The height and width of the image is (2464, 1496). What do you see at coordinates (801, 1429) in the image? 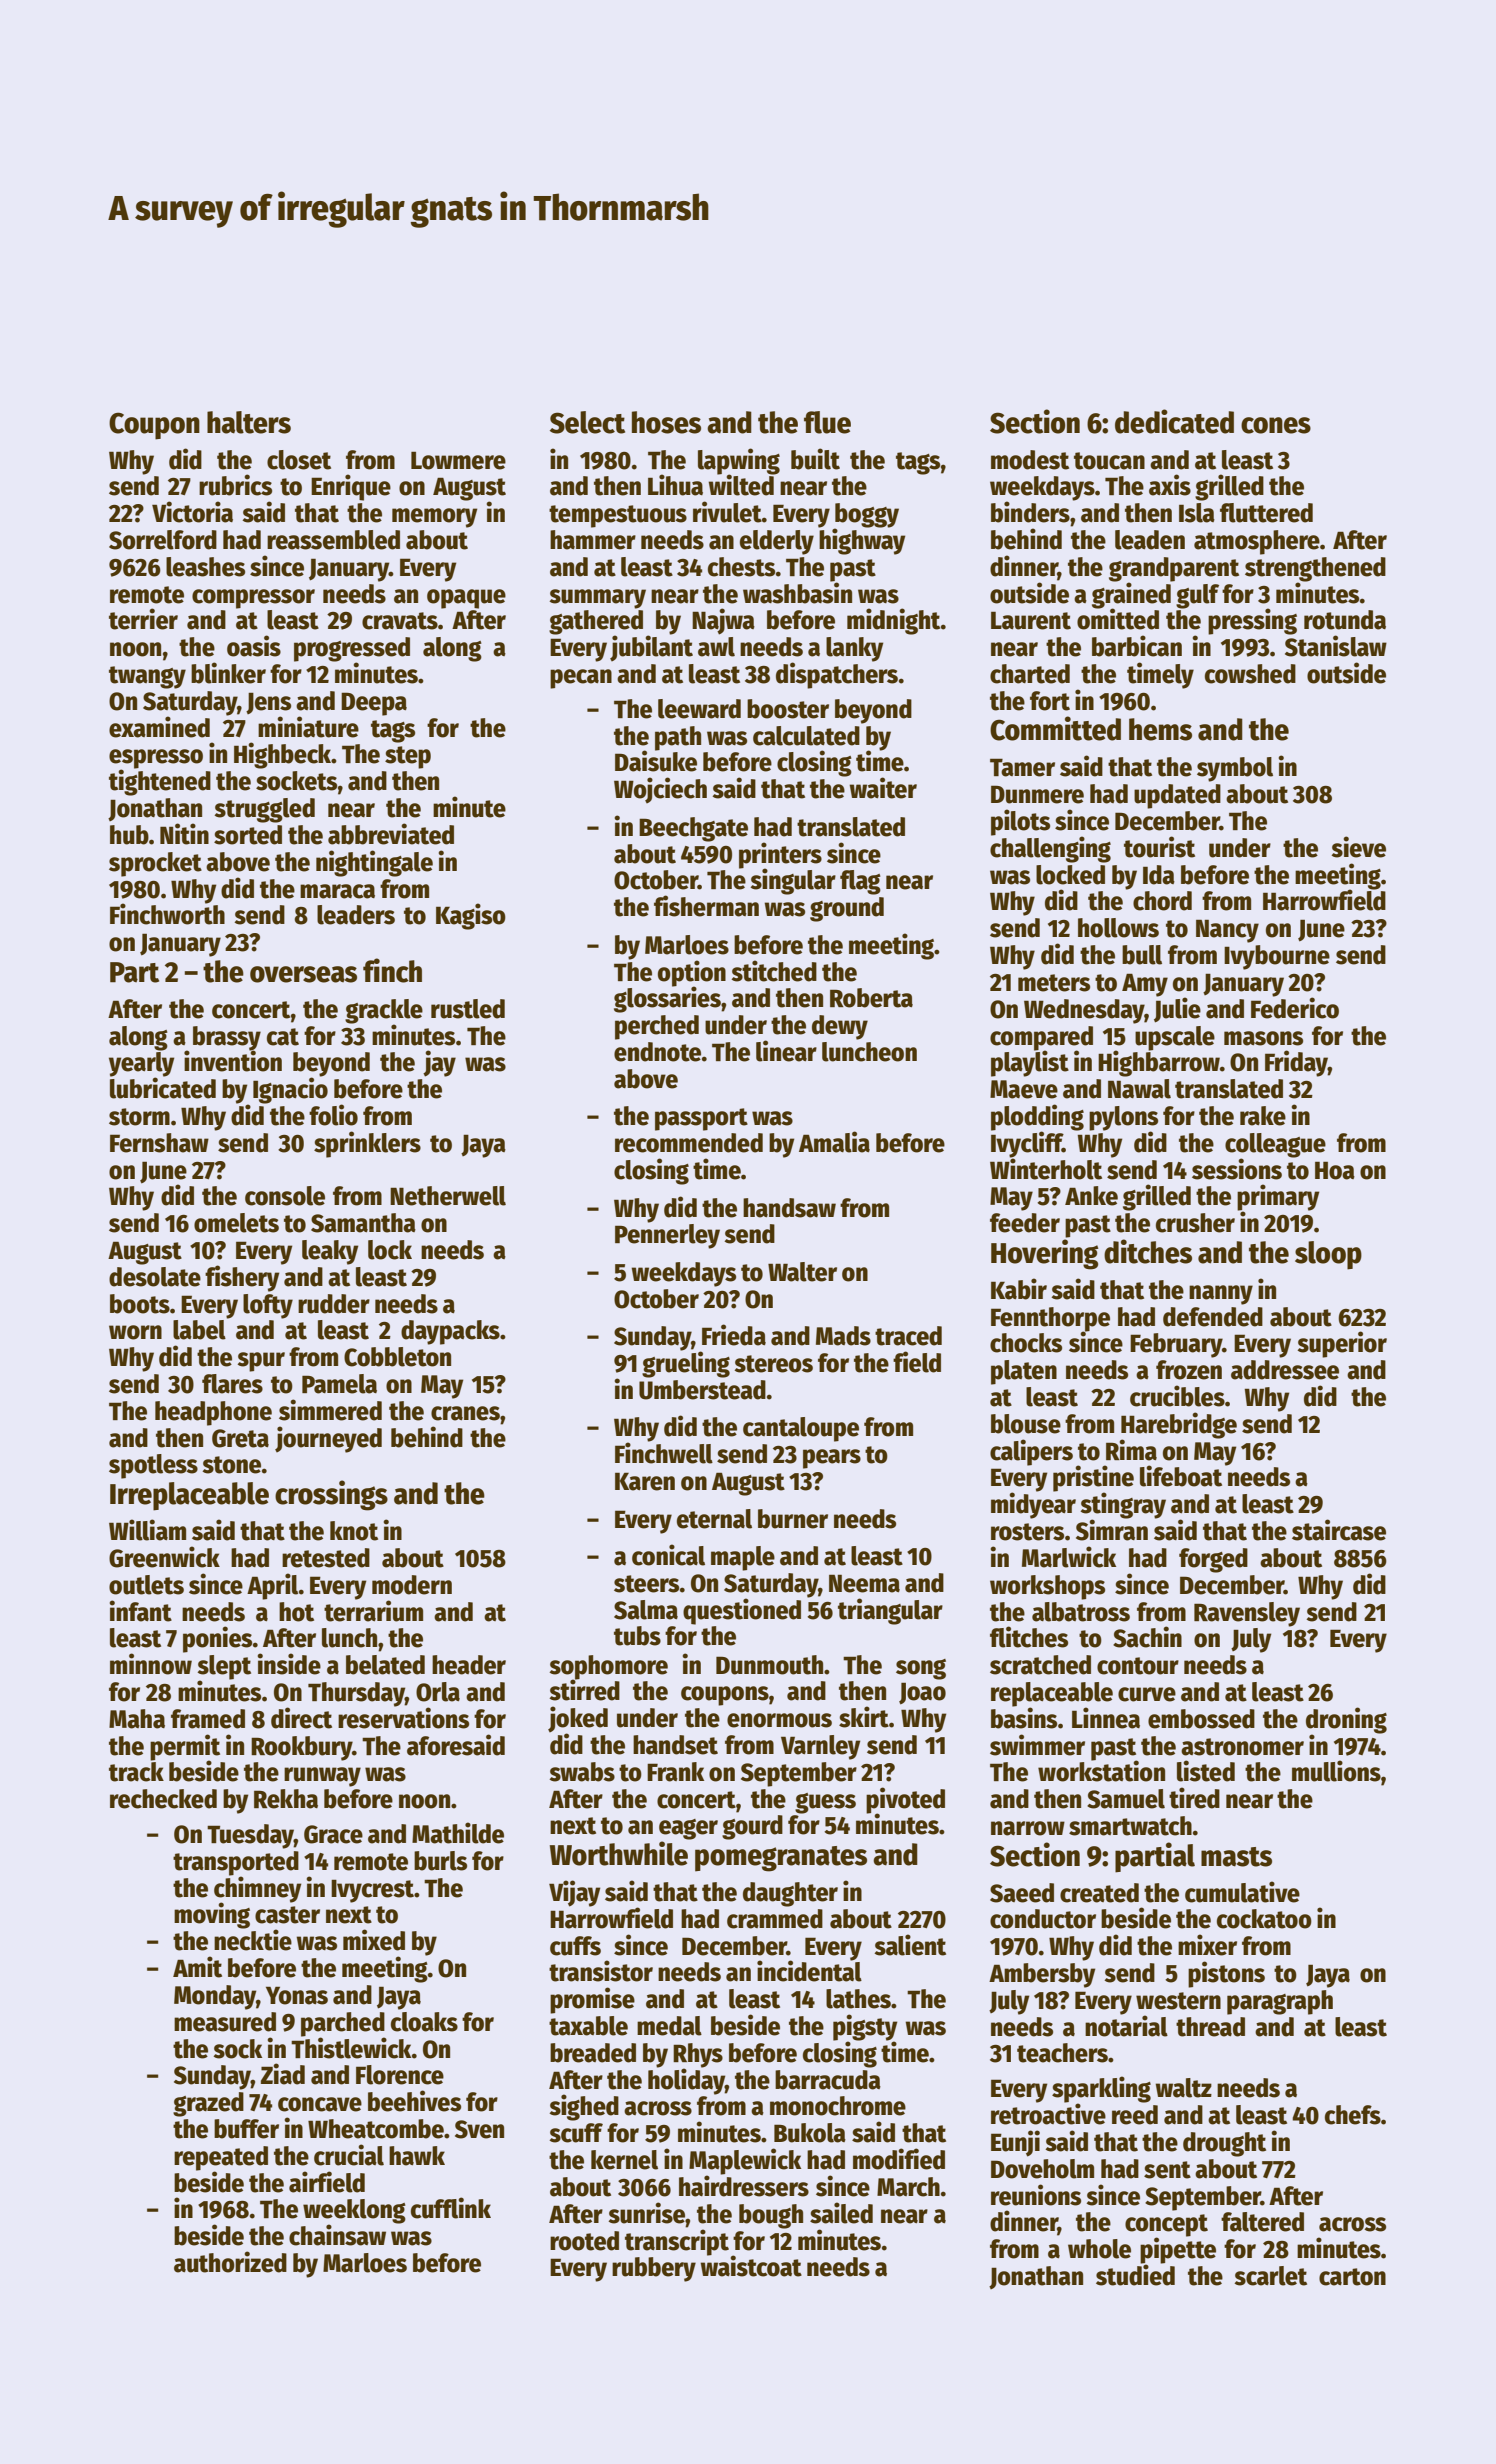
I see `cantaloupe` at bounding box center [801, 1429].
